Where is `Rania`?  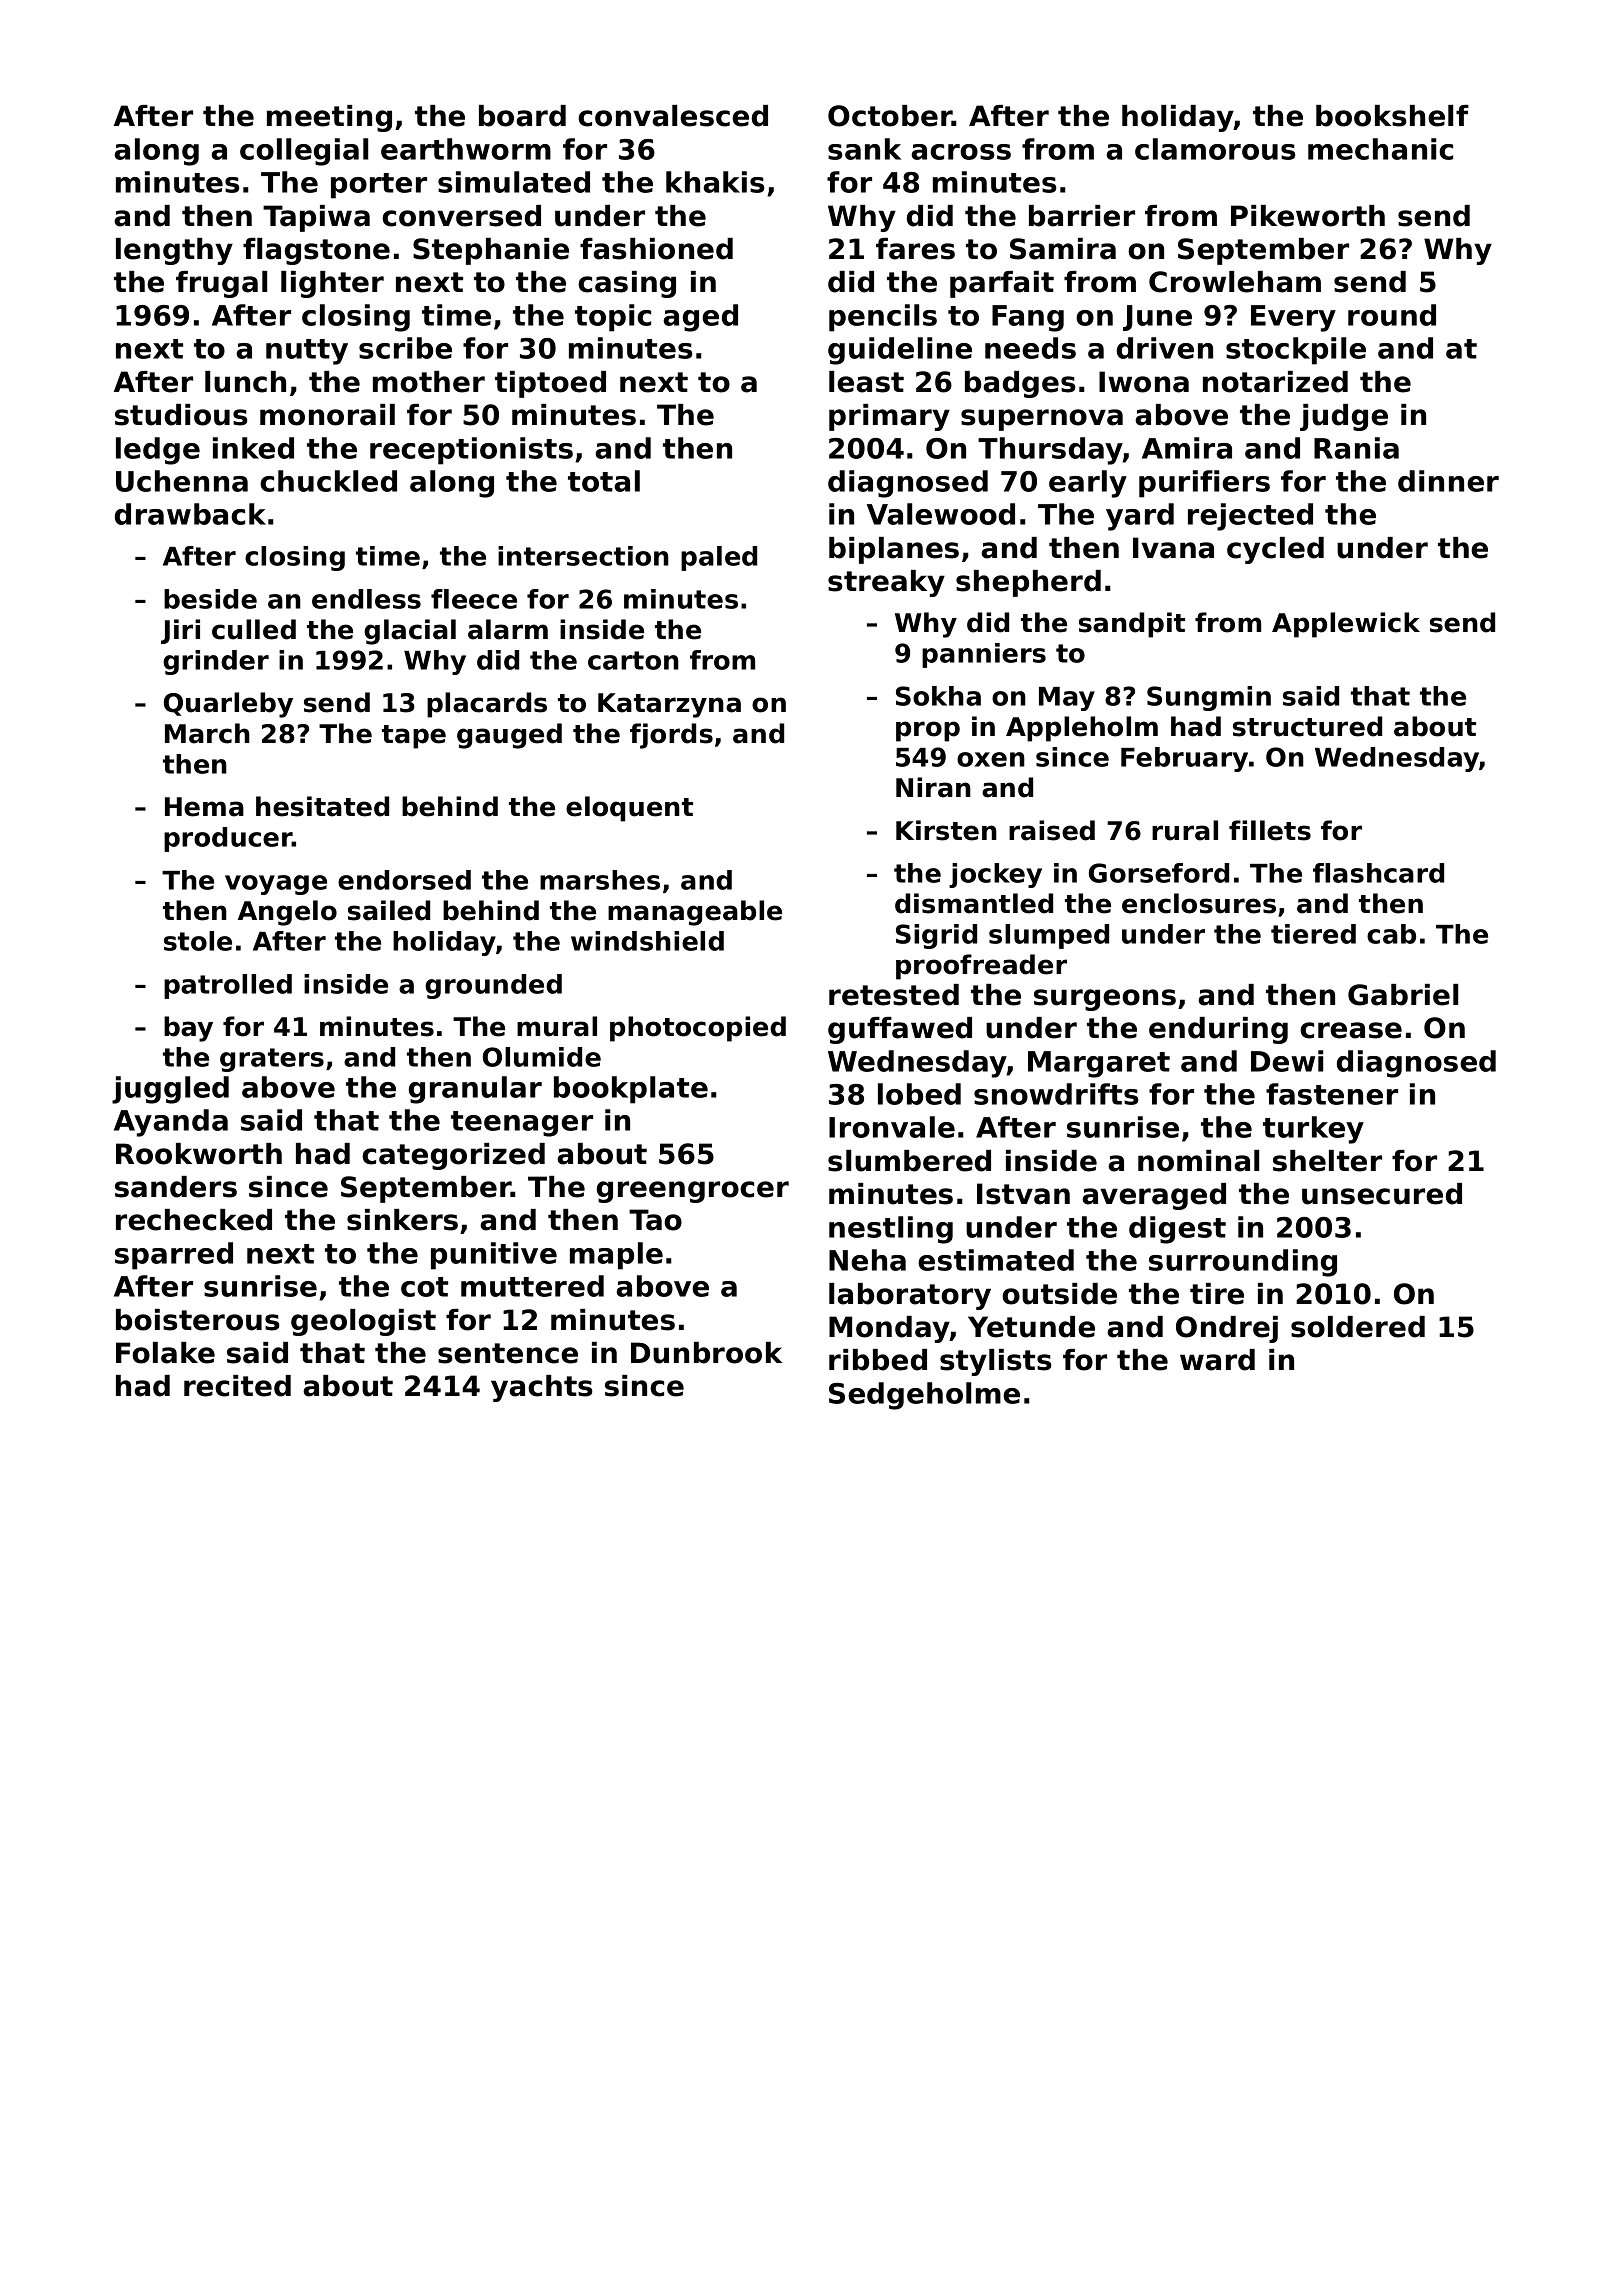 Rania is located at coordinates (1356, 448).
